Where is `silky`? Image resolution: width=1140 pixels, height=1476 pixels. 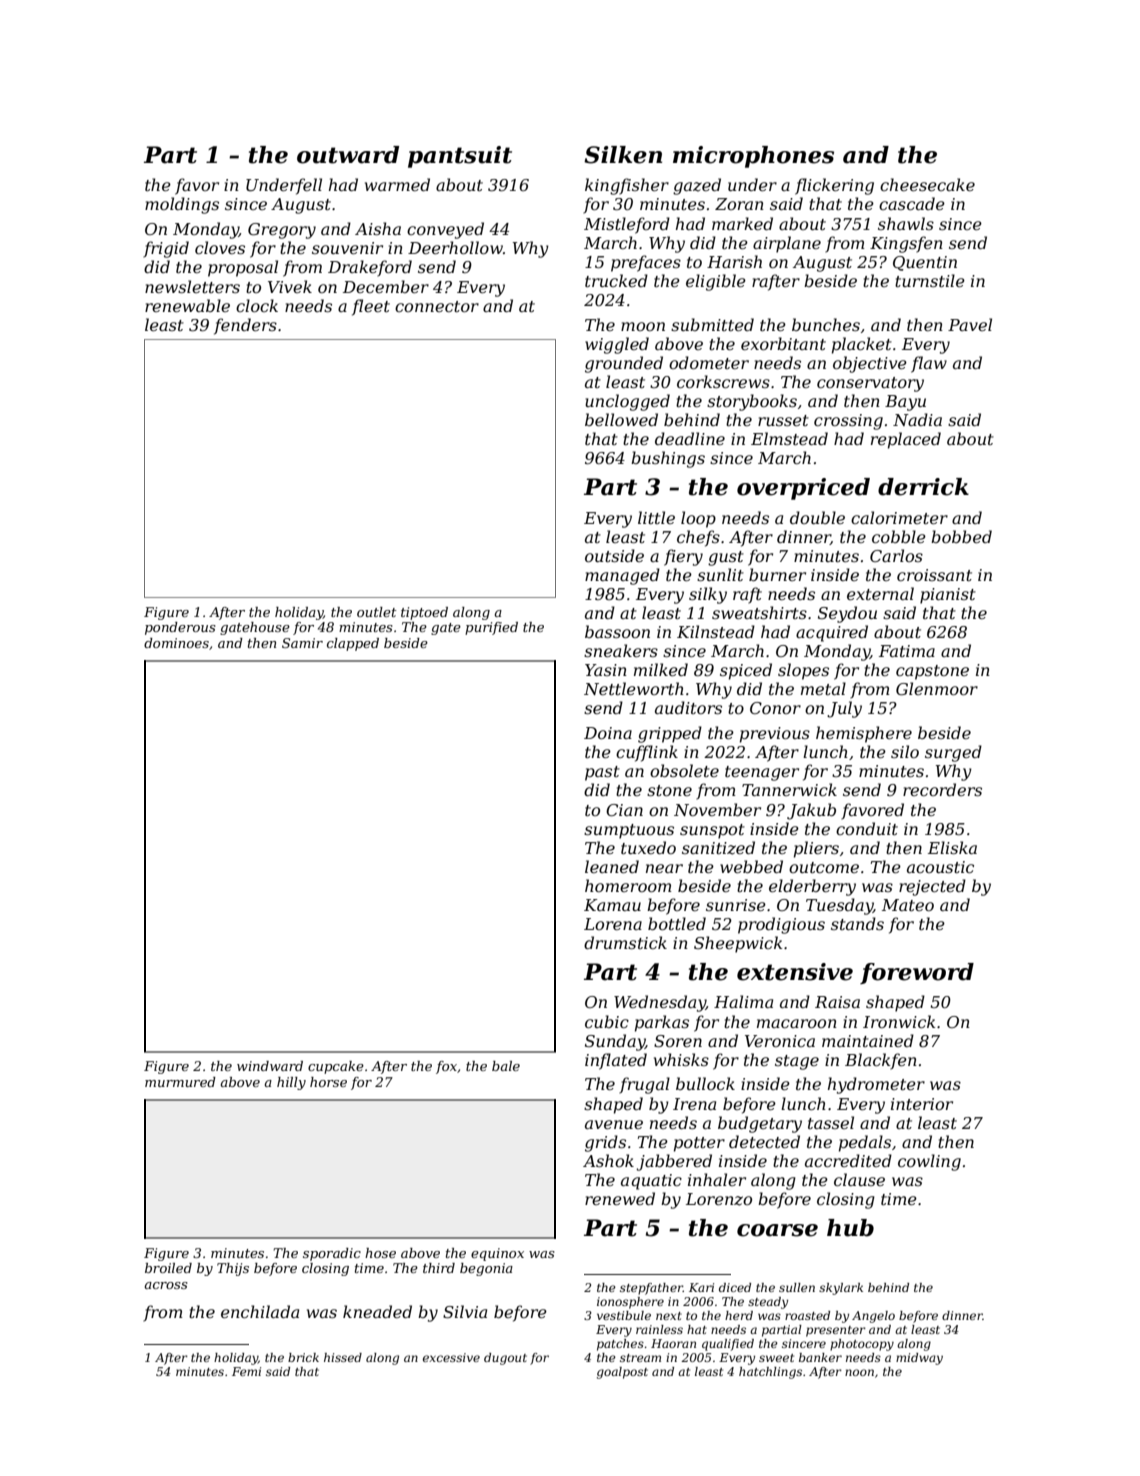
silky is located at coordinates (708, 595).
